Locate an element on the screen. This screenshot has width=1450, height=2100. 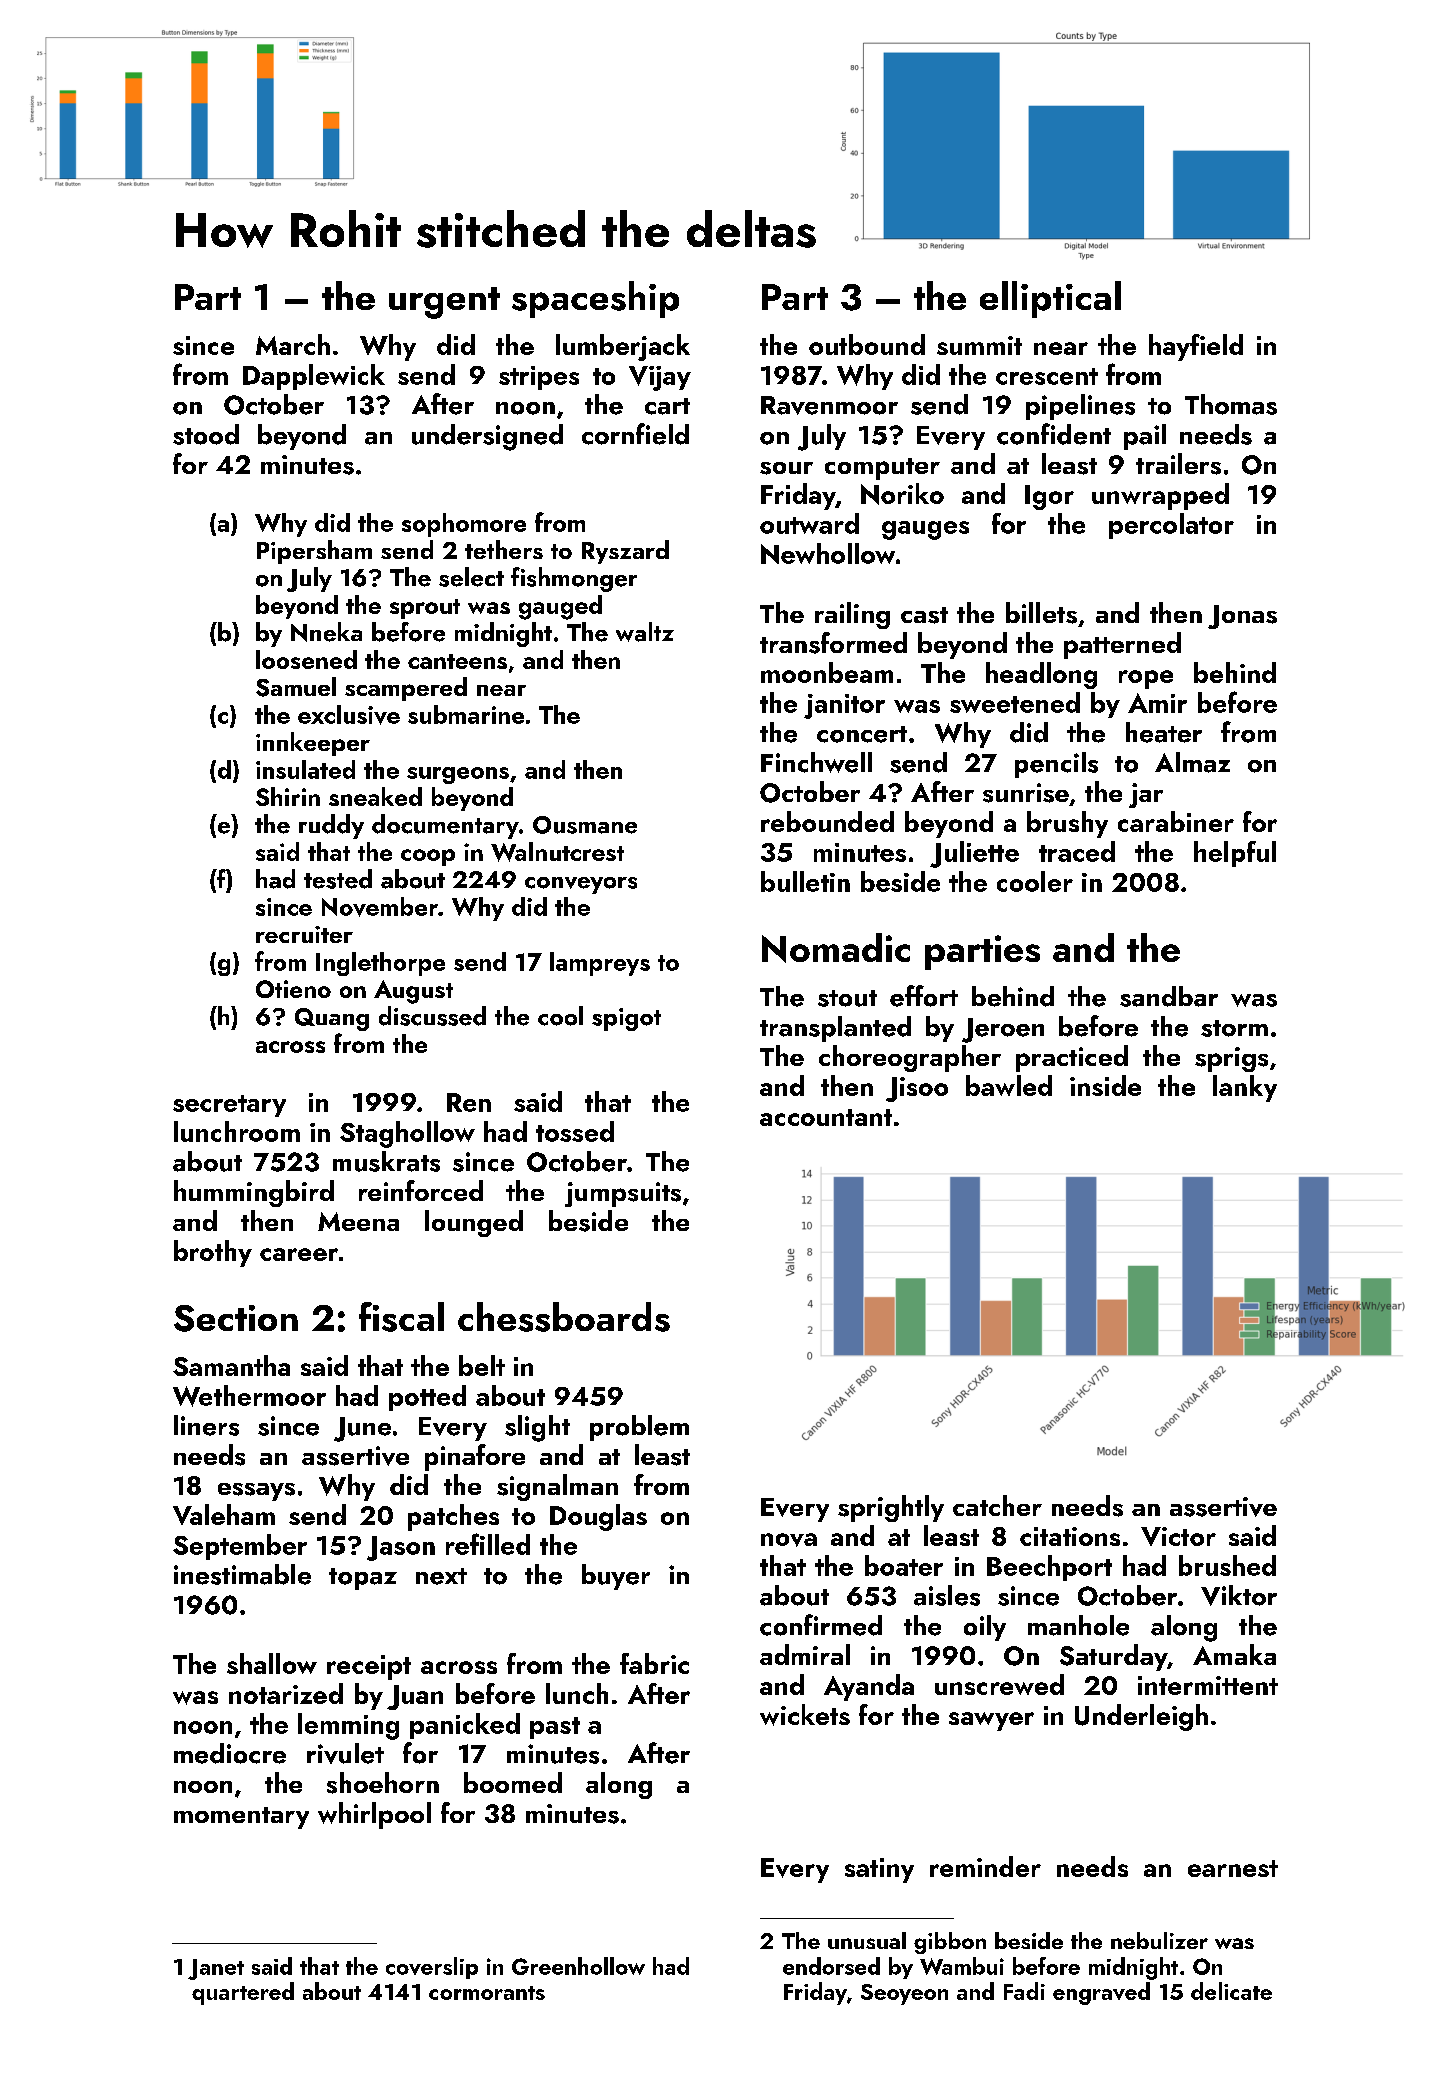
elliptical is located at coordinates (1050, 299).
